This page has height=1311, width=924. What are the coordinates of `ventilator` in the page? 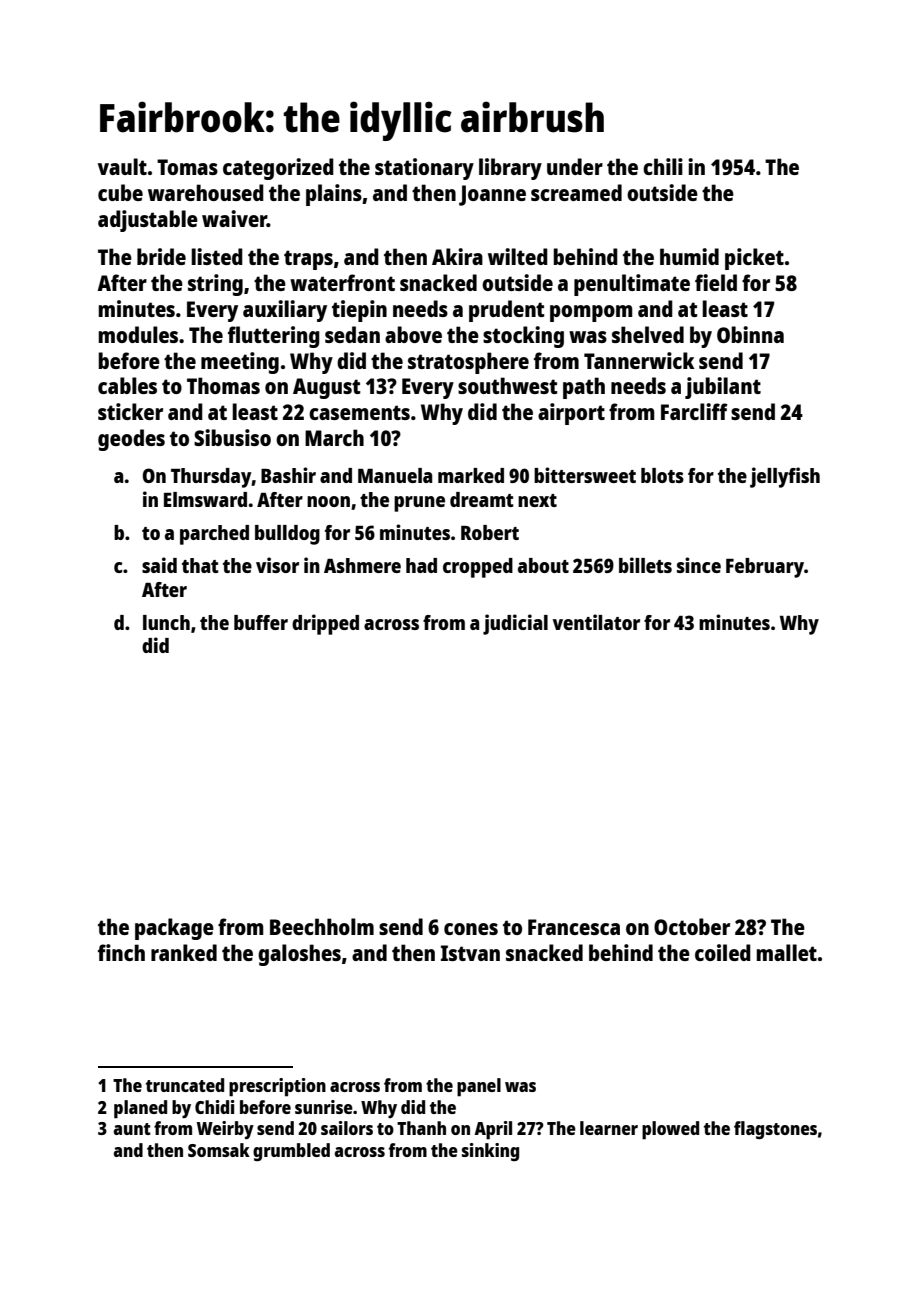 It's located at (596, 622).
